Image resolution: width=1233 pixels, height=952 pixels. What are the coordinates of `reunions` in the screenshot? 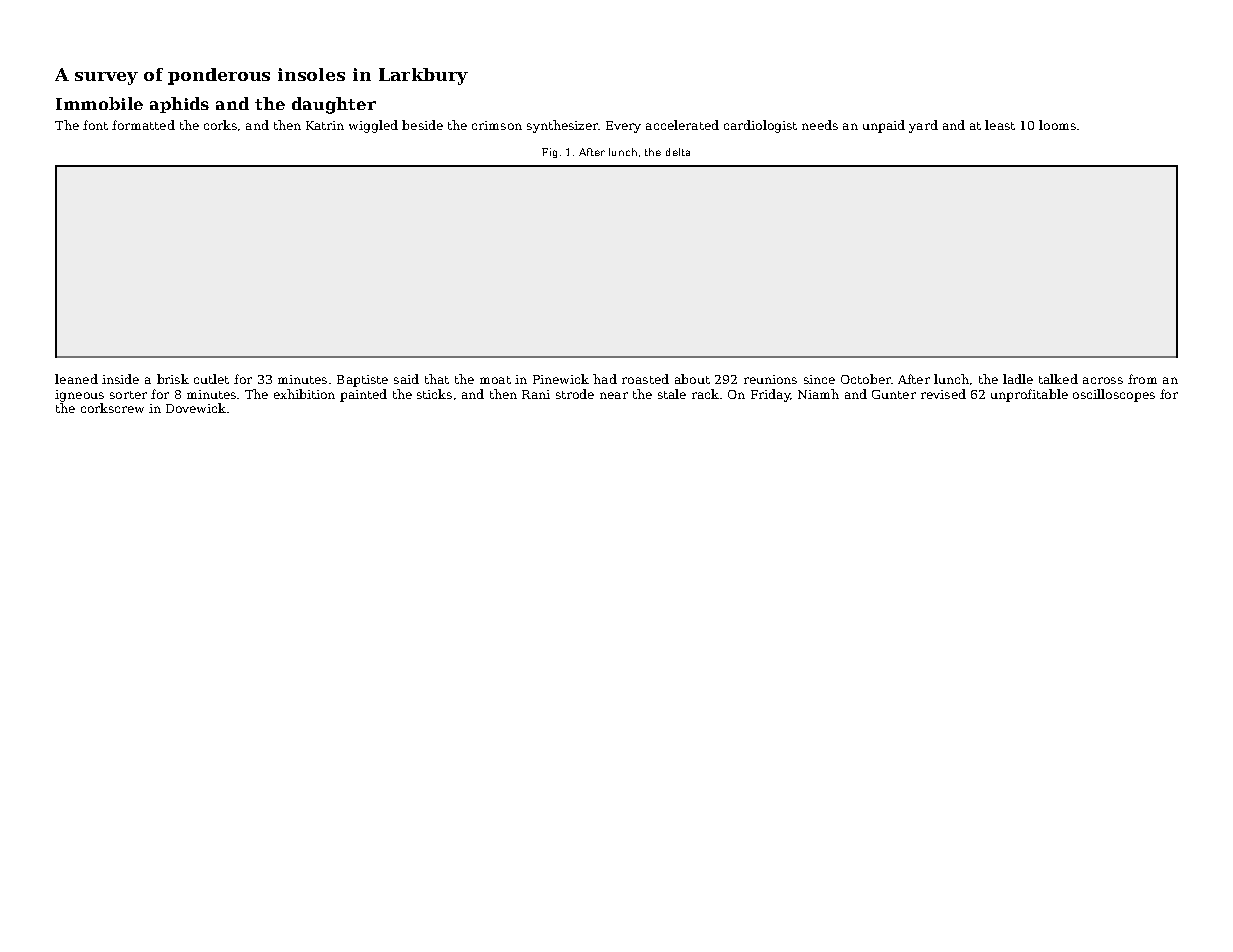 It's located at (770, 379).
